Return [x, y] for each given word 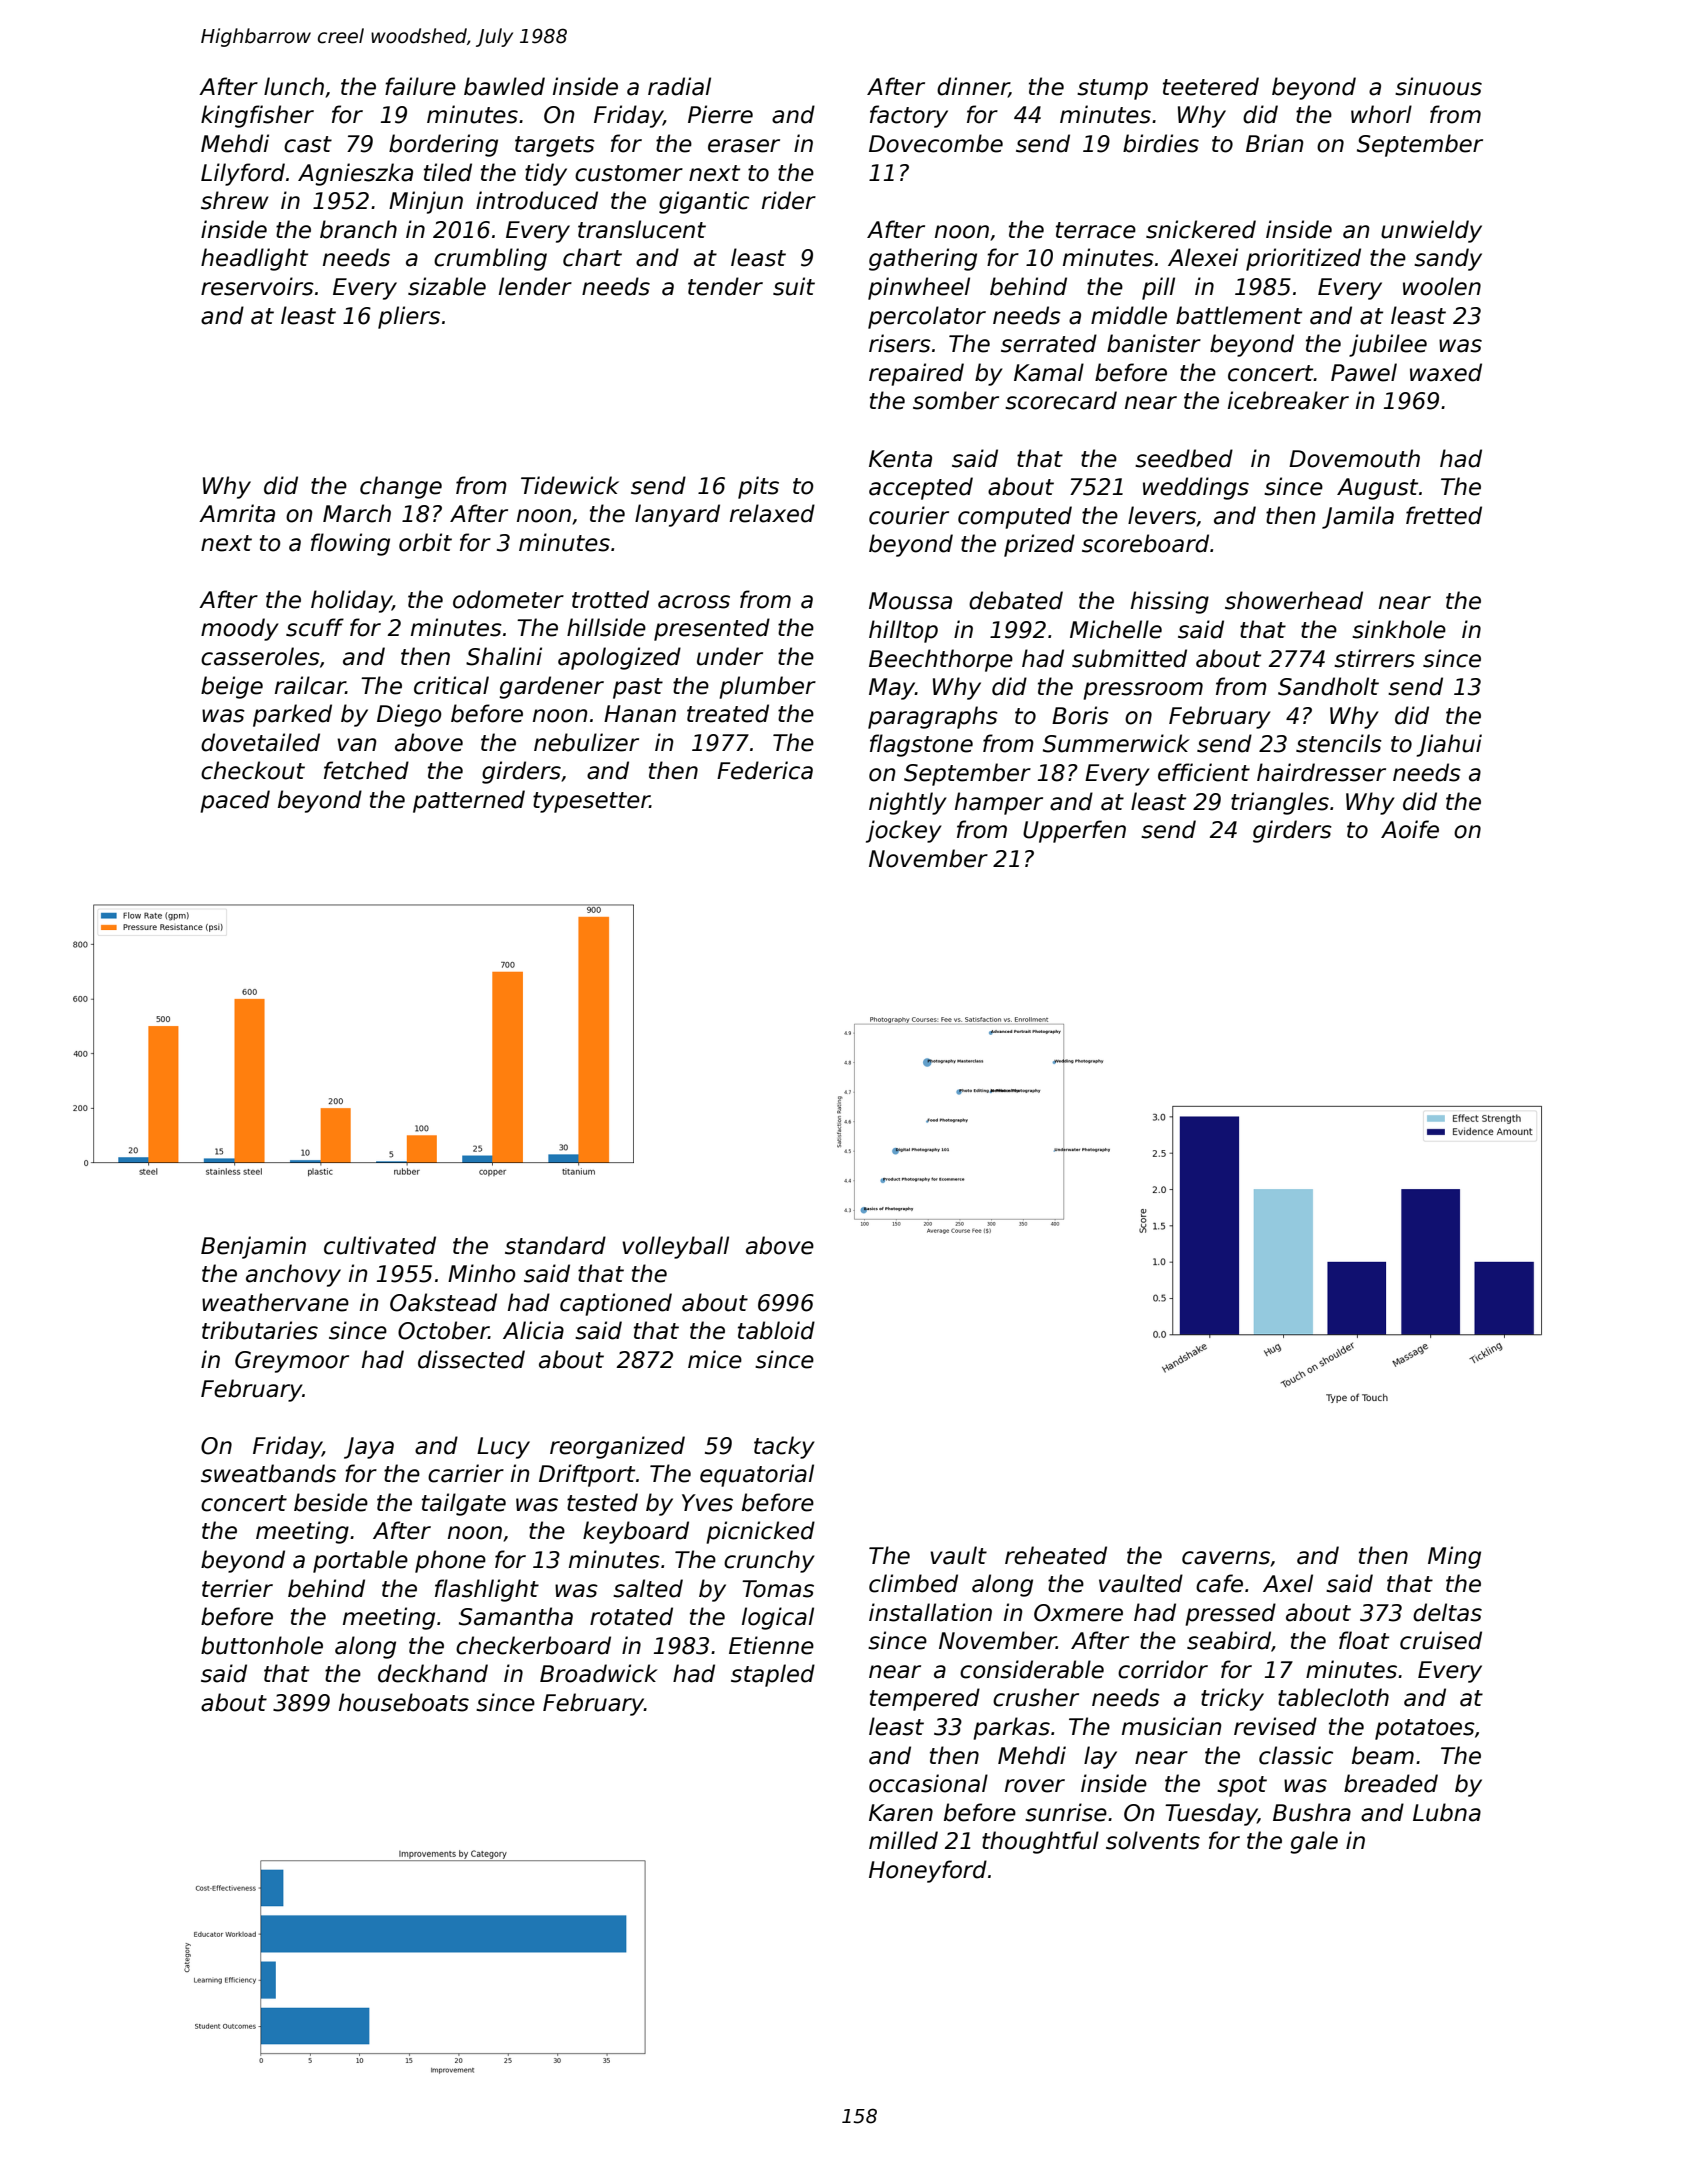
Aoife [1410, 829]
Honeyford [928, 1871]
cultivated [380, 1245]
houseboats [404, 1702]
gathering [923, 259]
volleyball [675, 1247]
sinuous [1438, 86]
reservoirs [257, 286]
